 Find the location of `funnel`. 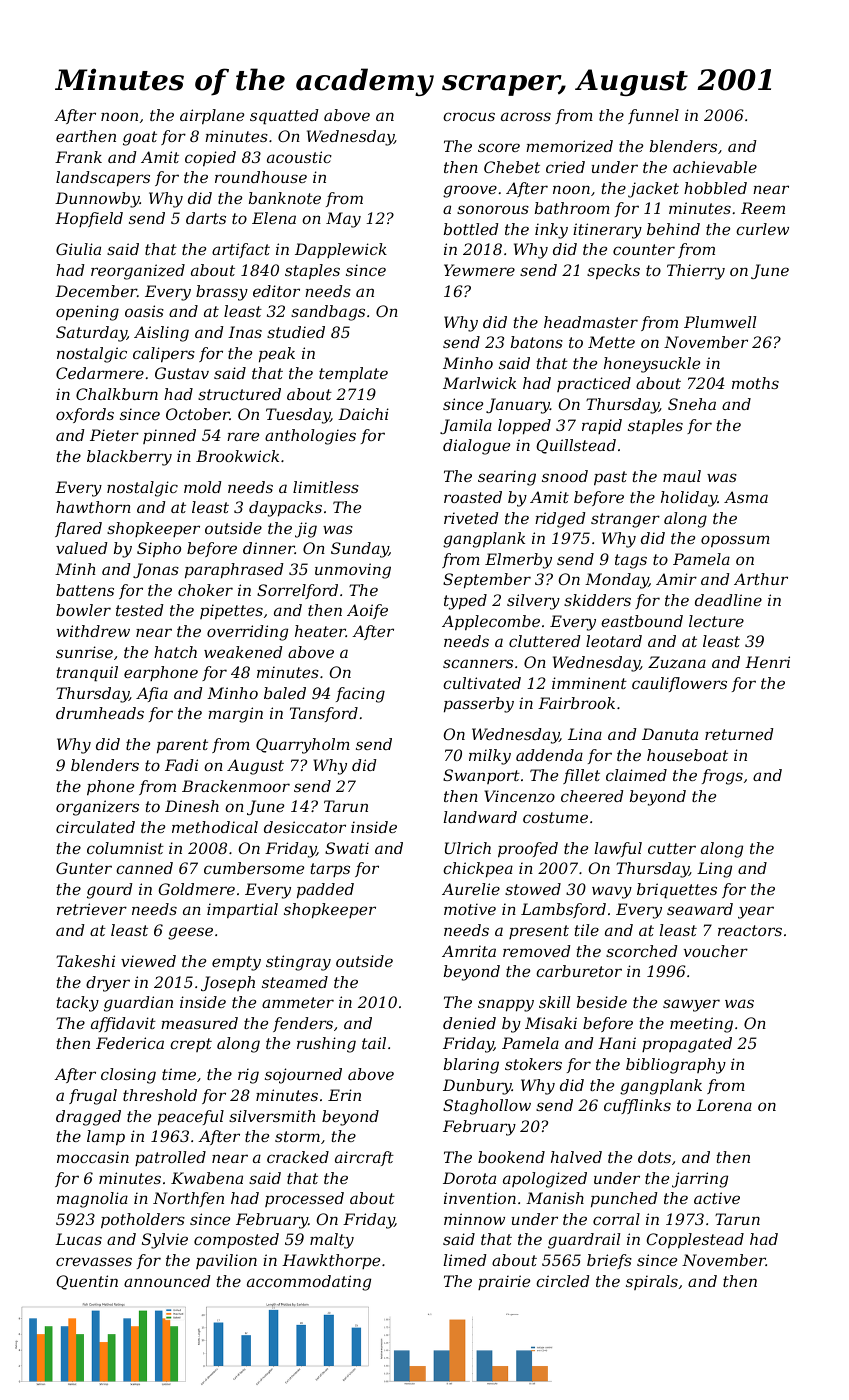

funnel is located at coordinates (653, 116).
